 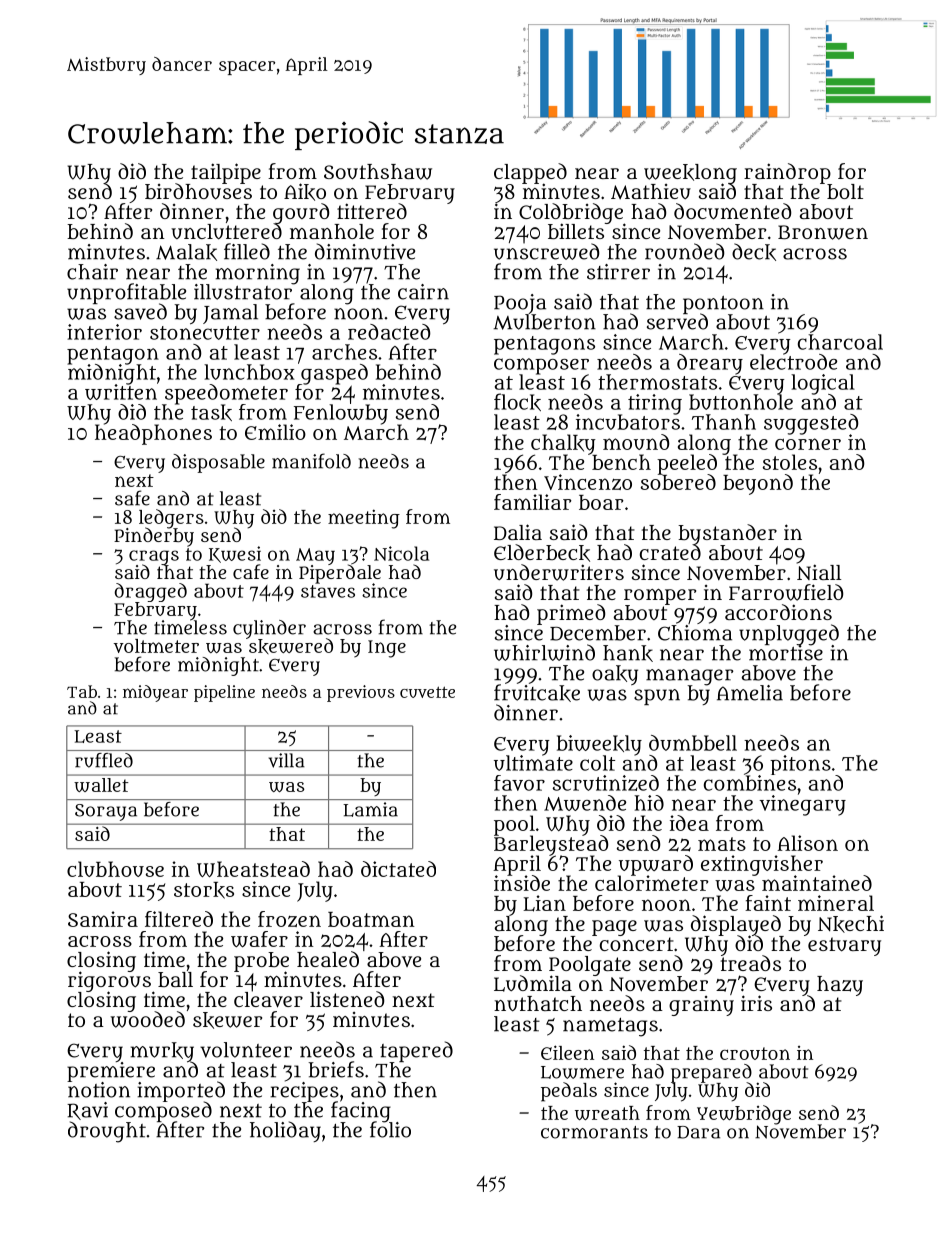 I want to click on idea, so click(x=689, y=823).
